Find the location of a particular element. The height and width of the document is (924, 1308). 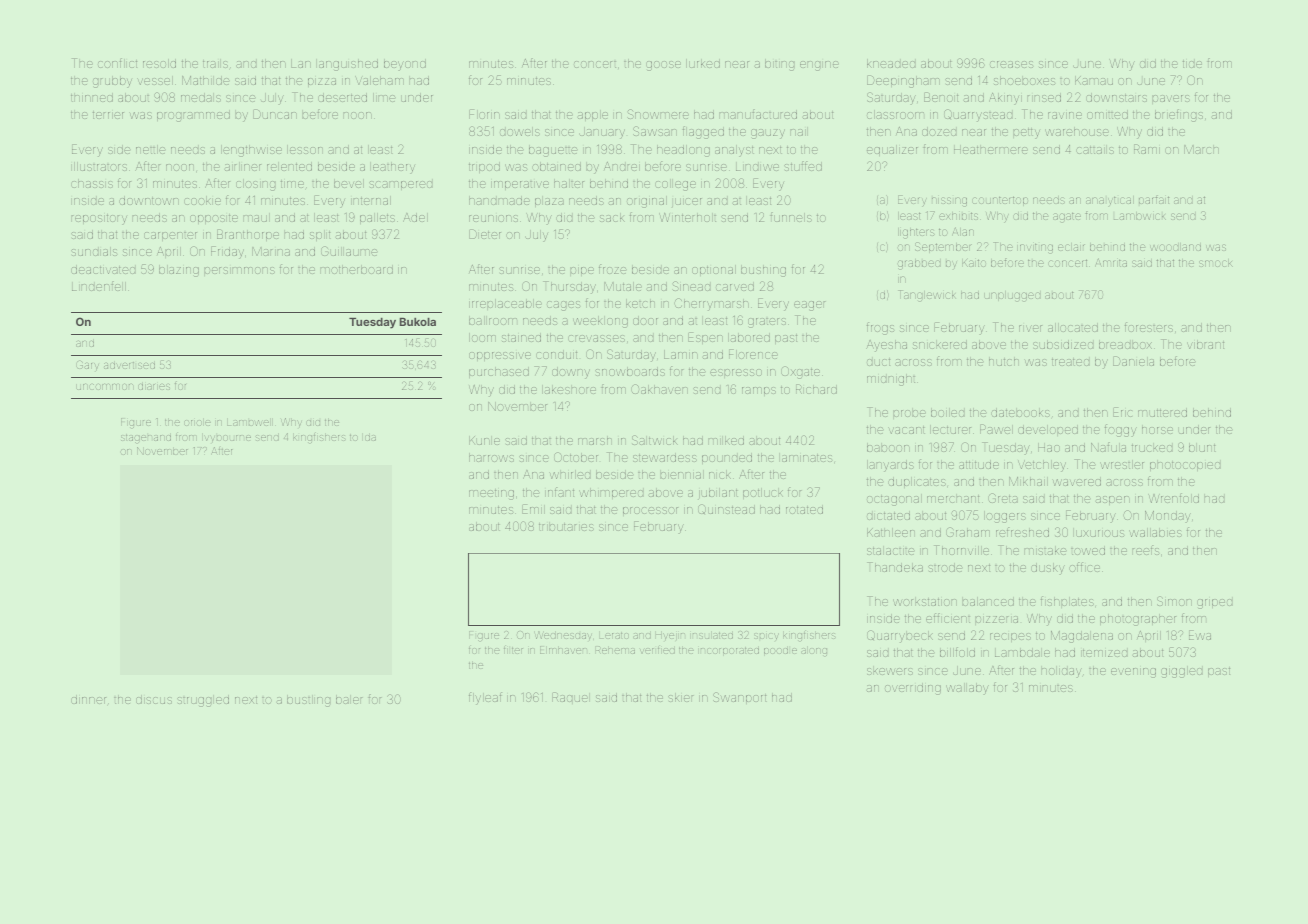

deactivated is located at coordinates (103, 269).
